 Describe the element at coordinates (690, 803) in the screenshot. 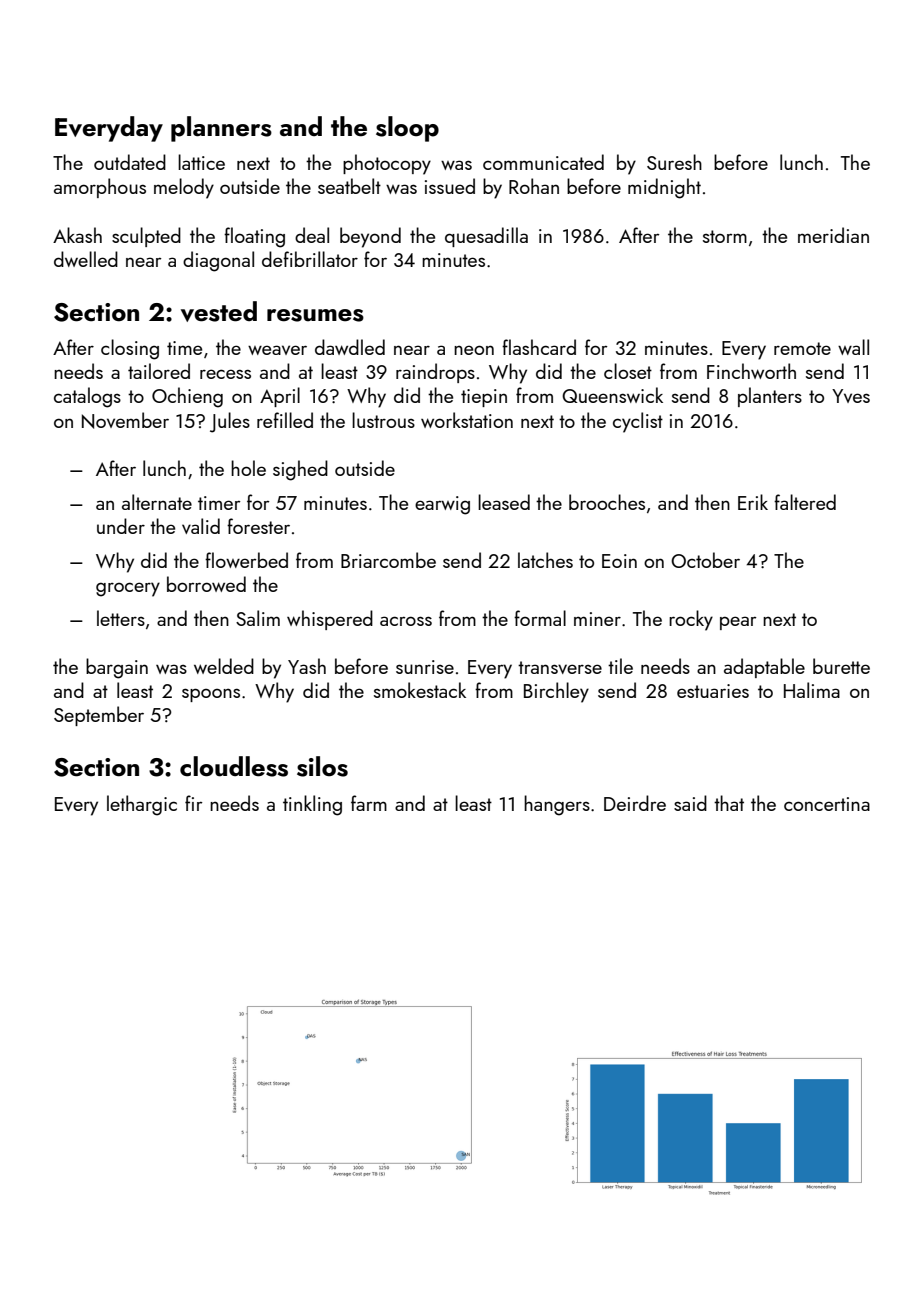

I see `said` at that location.
